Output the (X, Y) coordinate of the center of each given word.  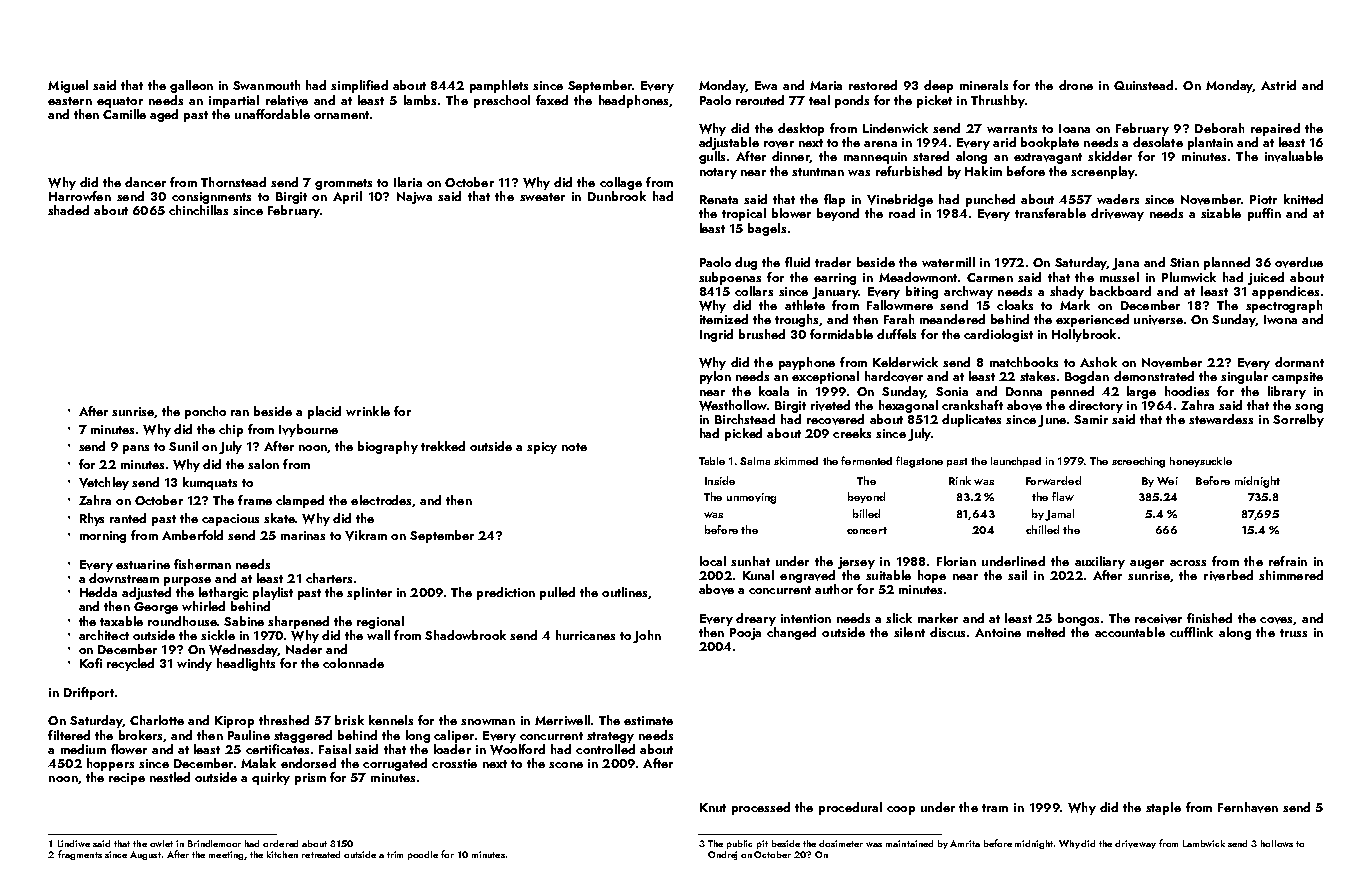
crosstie (454, 763)
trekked (443, 446)
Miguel (68, 86)
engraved (807, 576)
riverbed (1228, 575)
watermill (948, 262)
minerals (984, 85)
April (347, 197)
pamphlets (499, 86)
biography (388, 447)
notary (718, 173)
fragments (80, 855)
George (156, 608)
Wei (1167, 481)
